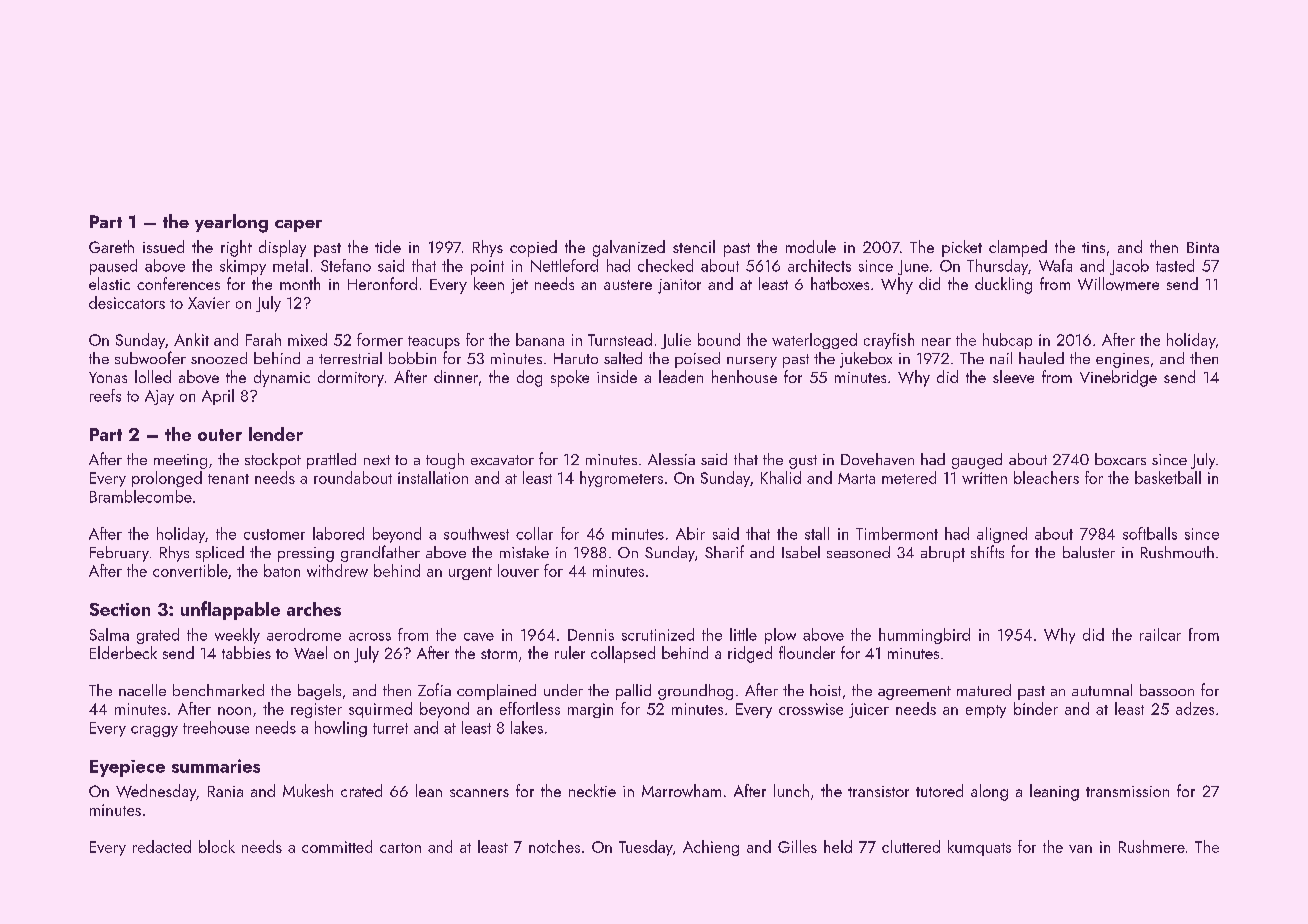  What do you see at coordinates (1203, 247) in the document?
I see `Binta` at bounding box center [1203, 247].
